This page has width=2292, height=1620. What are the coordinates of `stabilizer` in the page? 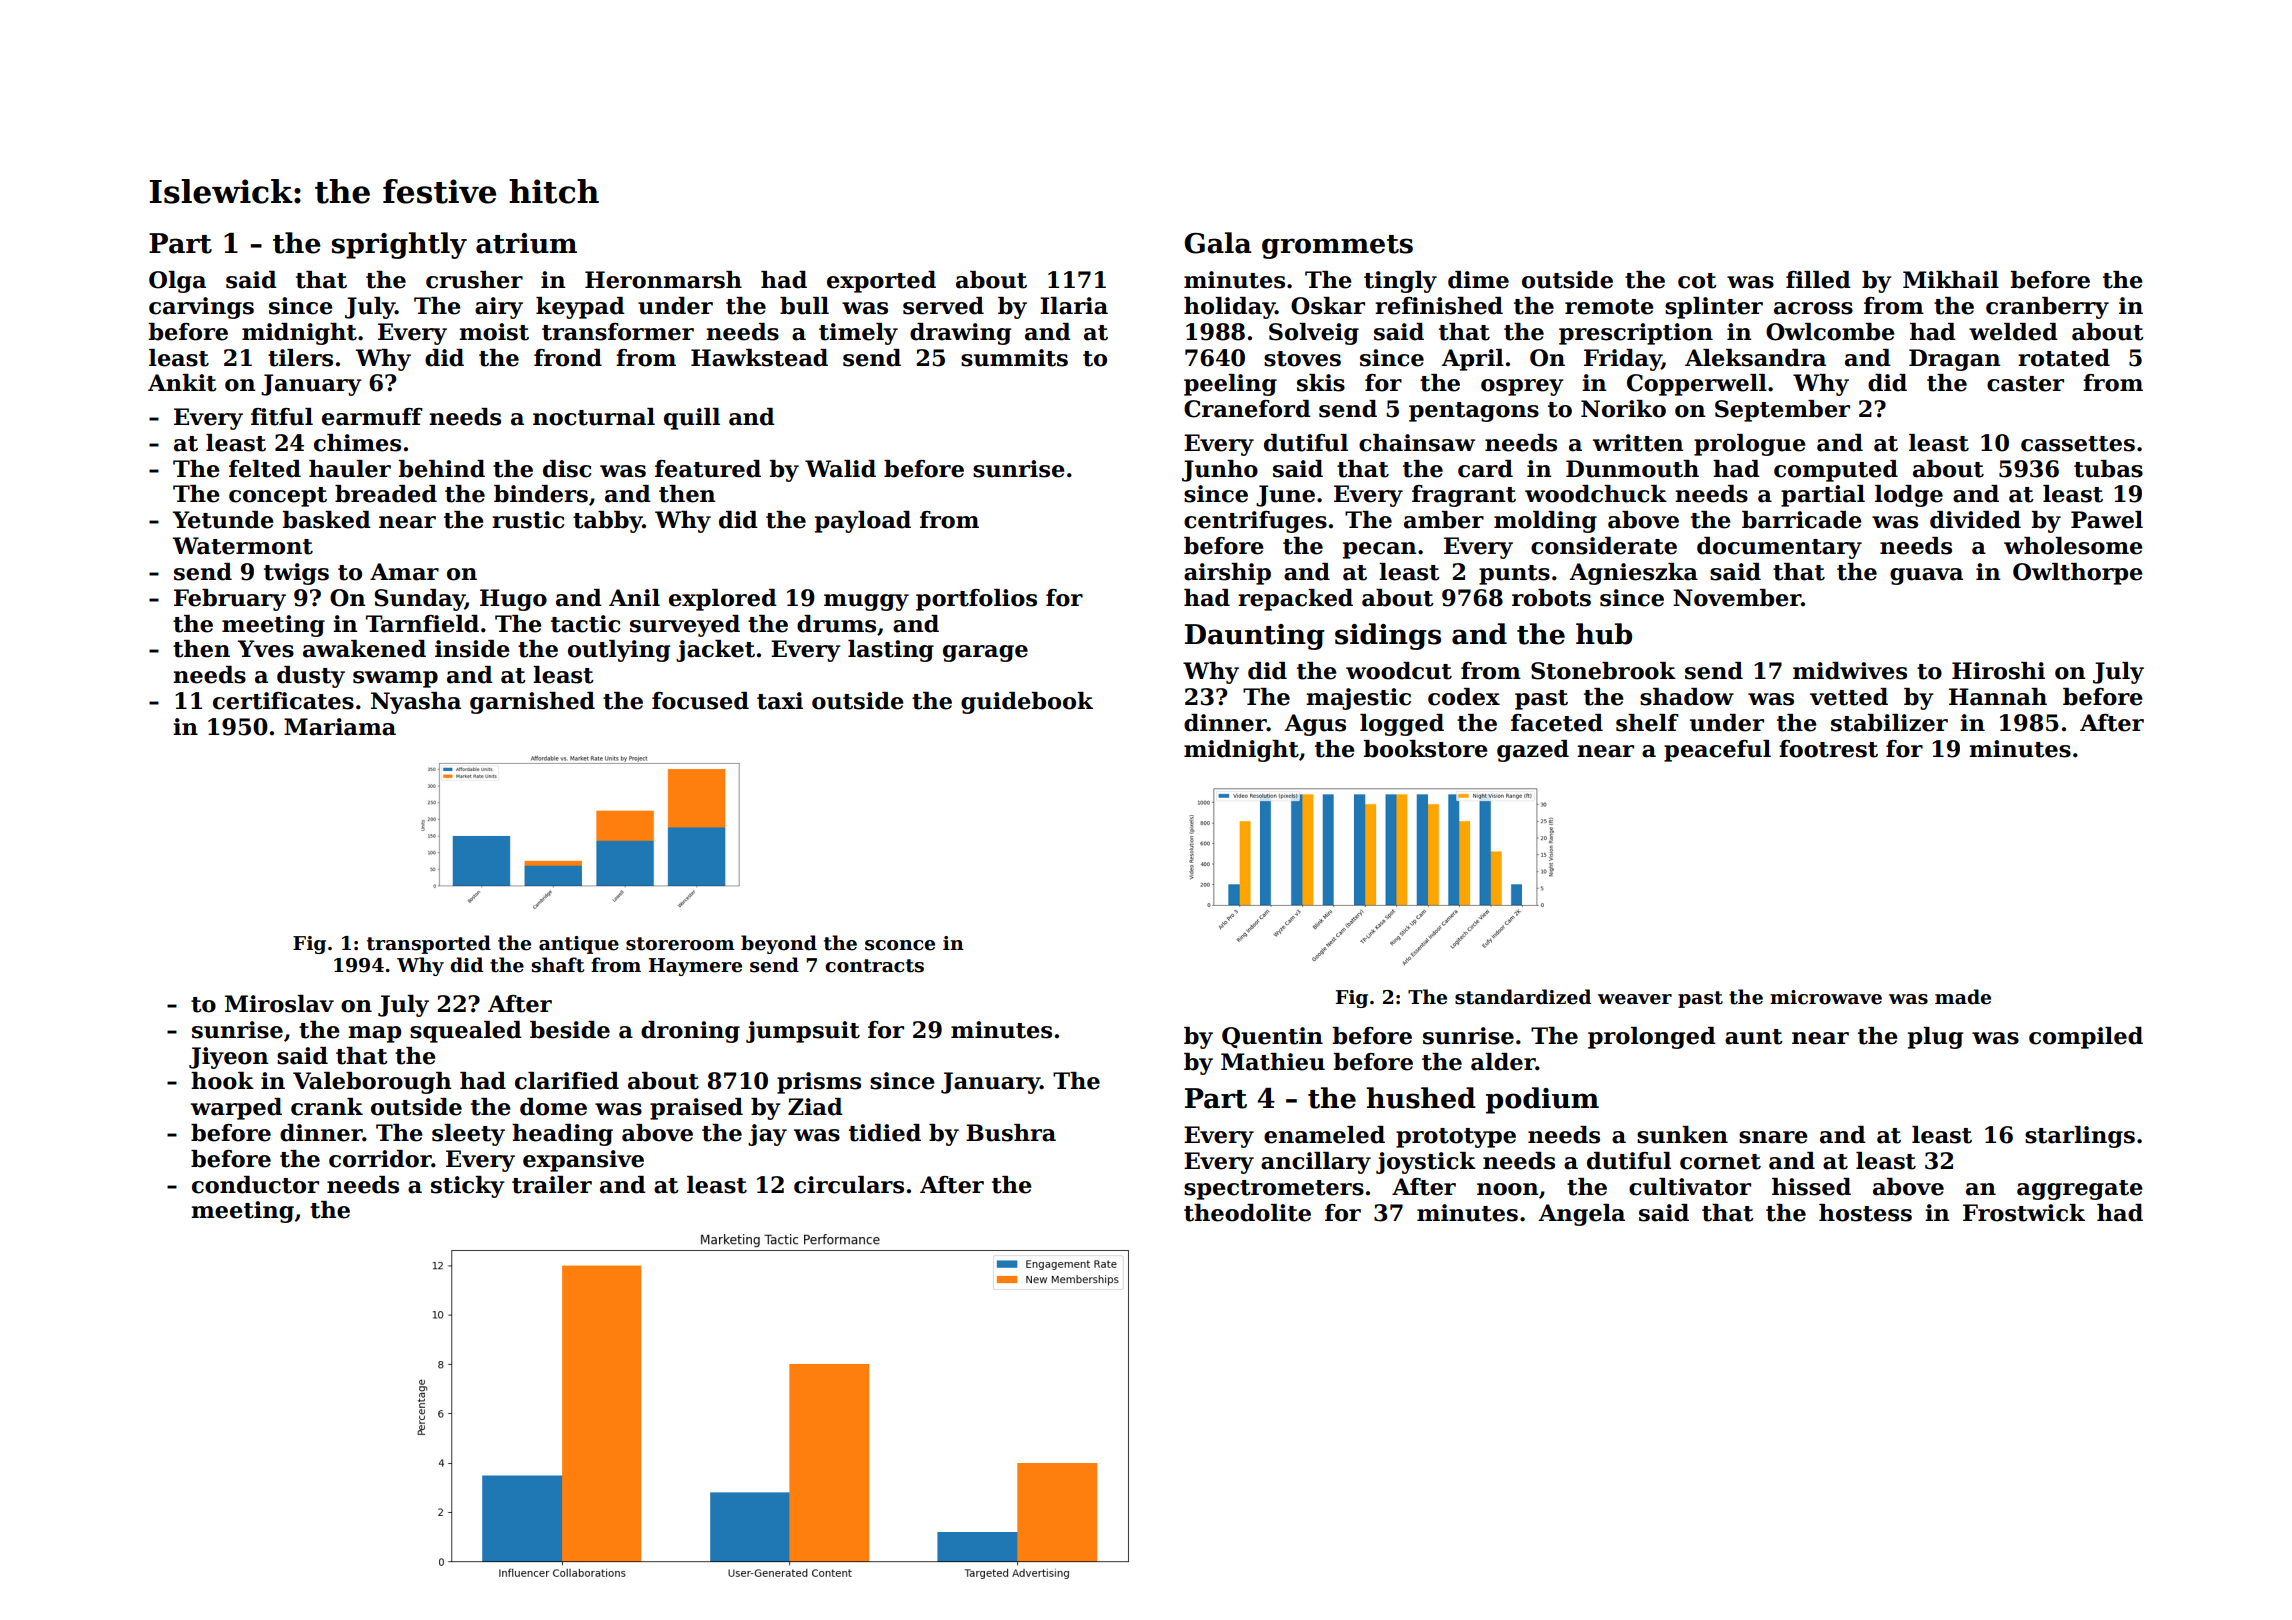 It's located at (1889, 723).
